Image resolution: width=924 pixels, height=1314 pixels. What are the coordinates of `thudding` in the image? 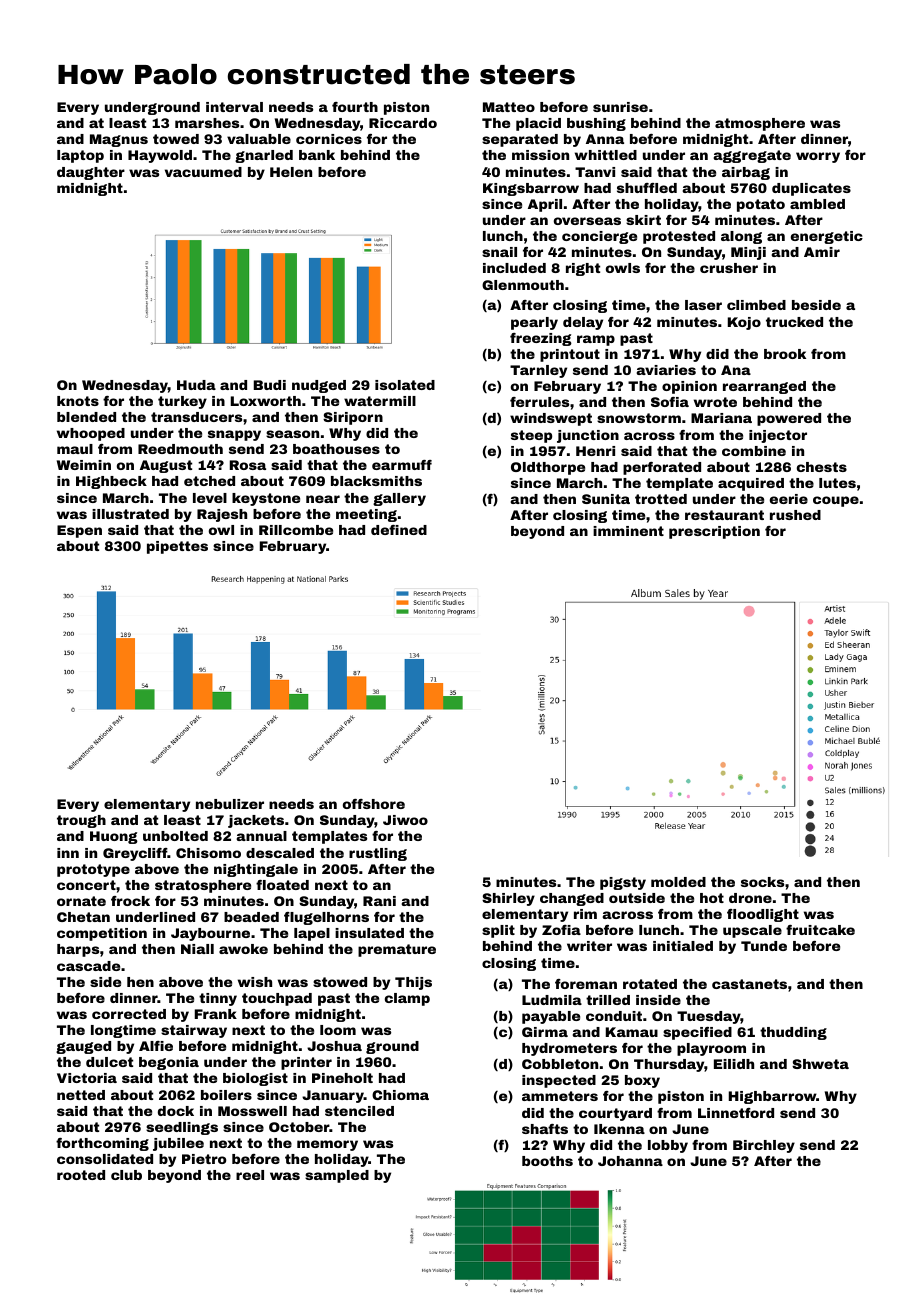 It's located at (793, 1033).
